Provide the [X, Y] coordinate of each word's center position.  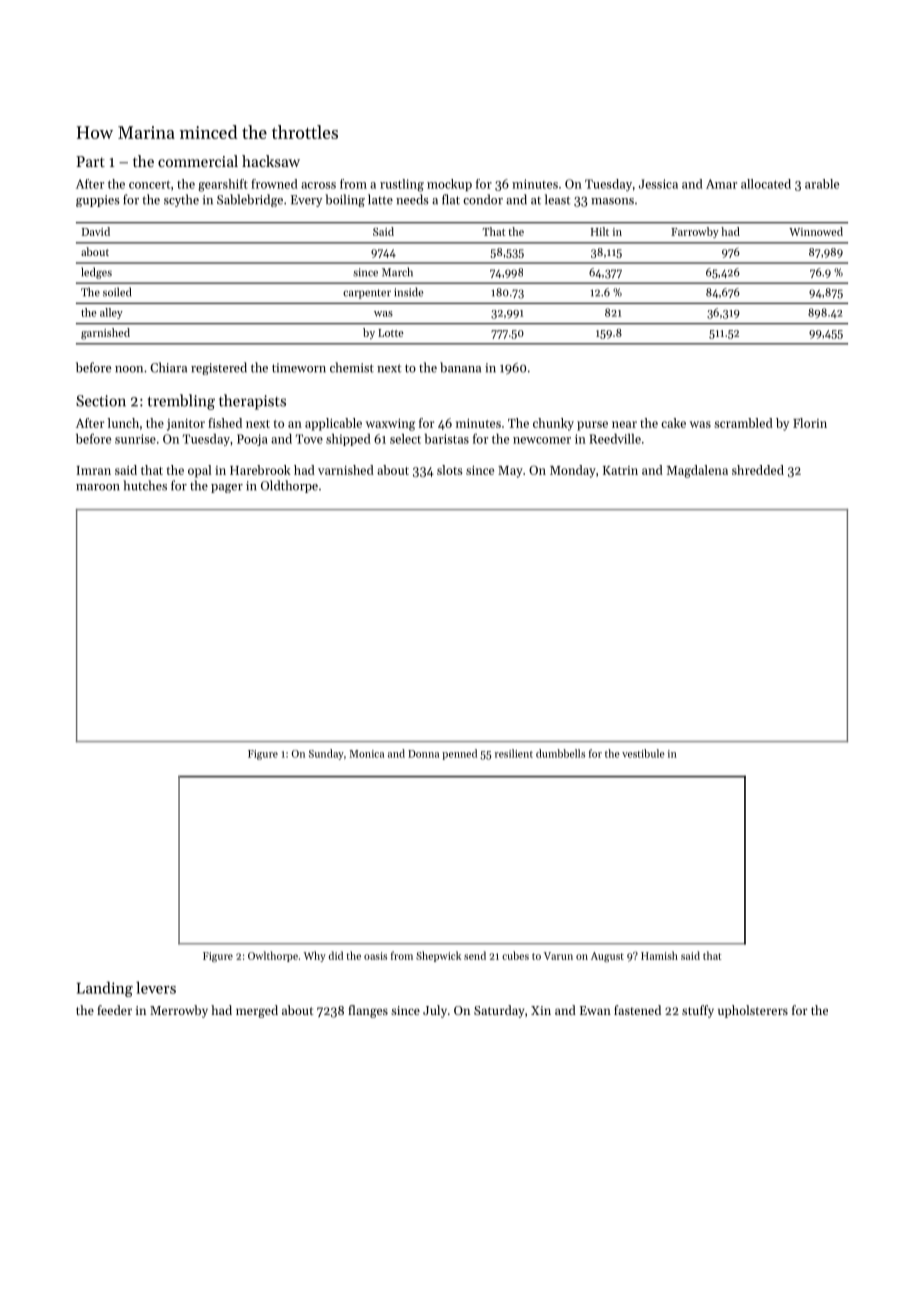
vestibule [643, 753]
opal [199, 471]
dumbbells [560, 753]
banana [460, 367]
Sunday [326, 754]
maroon [98, 487]
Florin [810, 423]
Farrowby [695, 232]
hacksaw [271, 161]
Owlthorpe [273, 956]
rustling [402, 185]
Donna [423, 754]
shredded [758, 470]
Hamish [659, 955]
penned [459, 754]
